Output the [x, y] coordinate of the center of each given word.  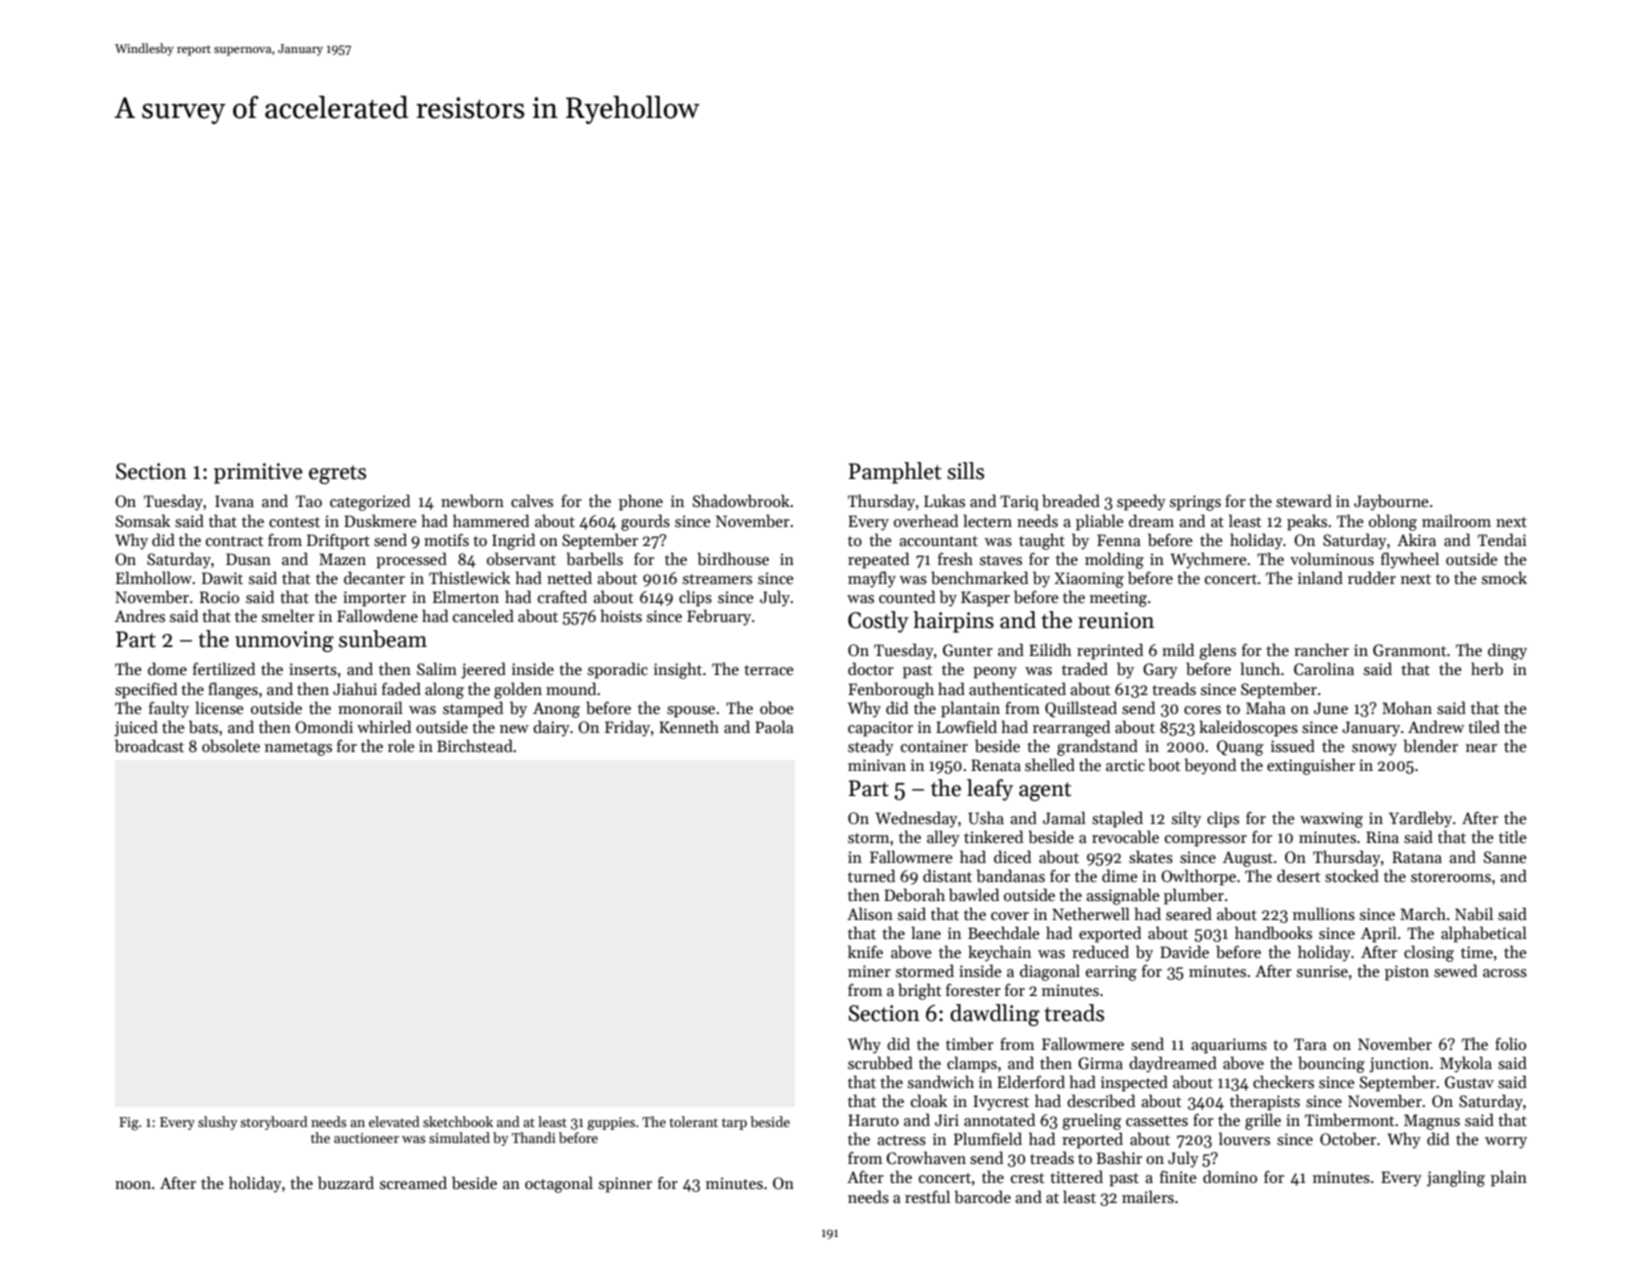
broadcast [149, 746]
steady [871, 747]
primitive [258, 473]
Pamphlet [895, 473]
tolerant [693, 1121]
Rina [1382, 837]
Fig [129, 1124]
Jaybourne [1391, 502]
